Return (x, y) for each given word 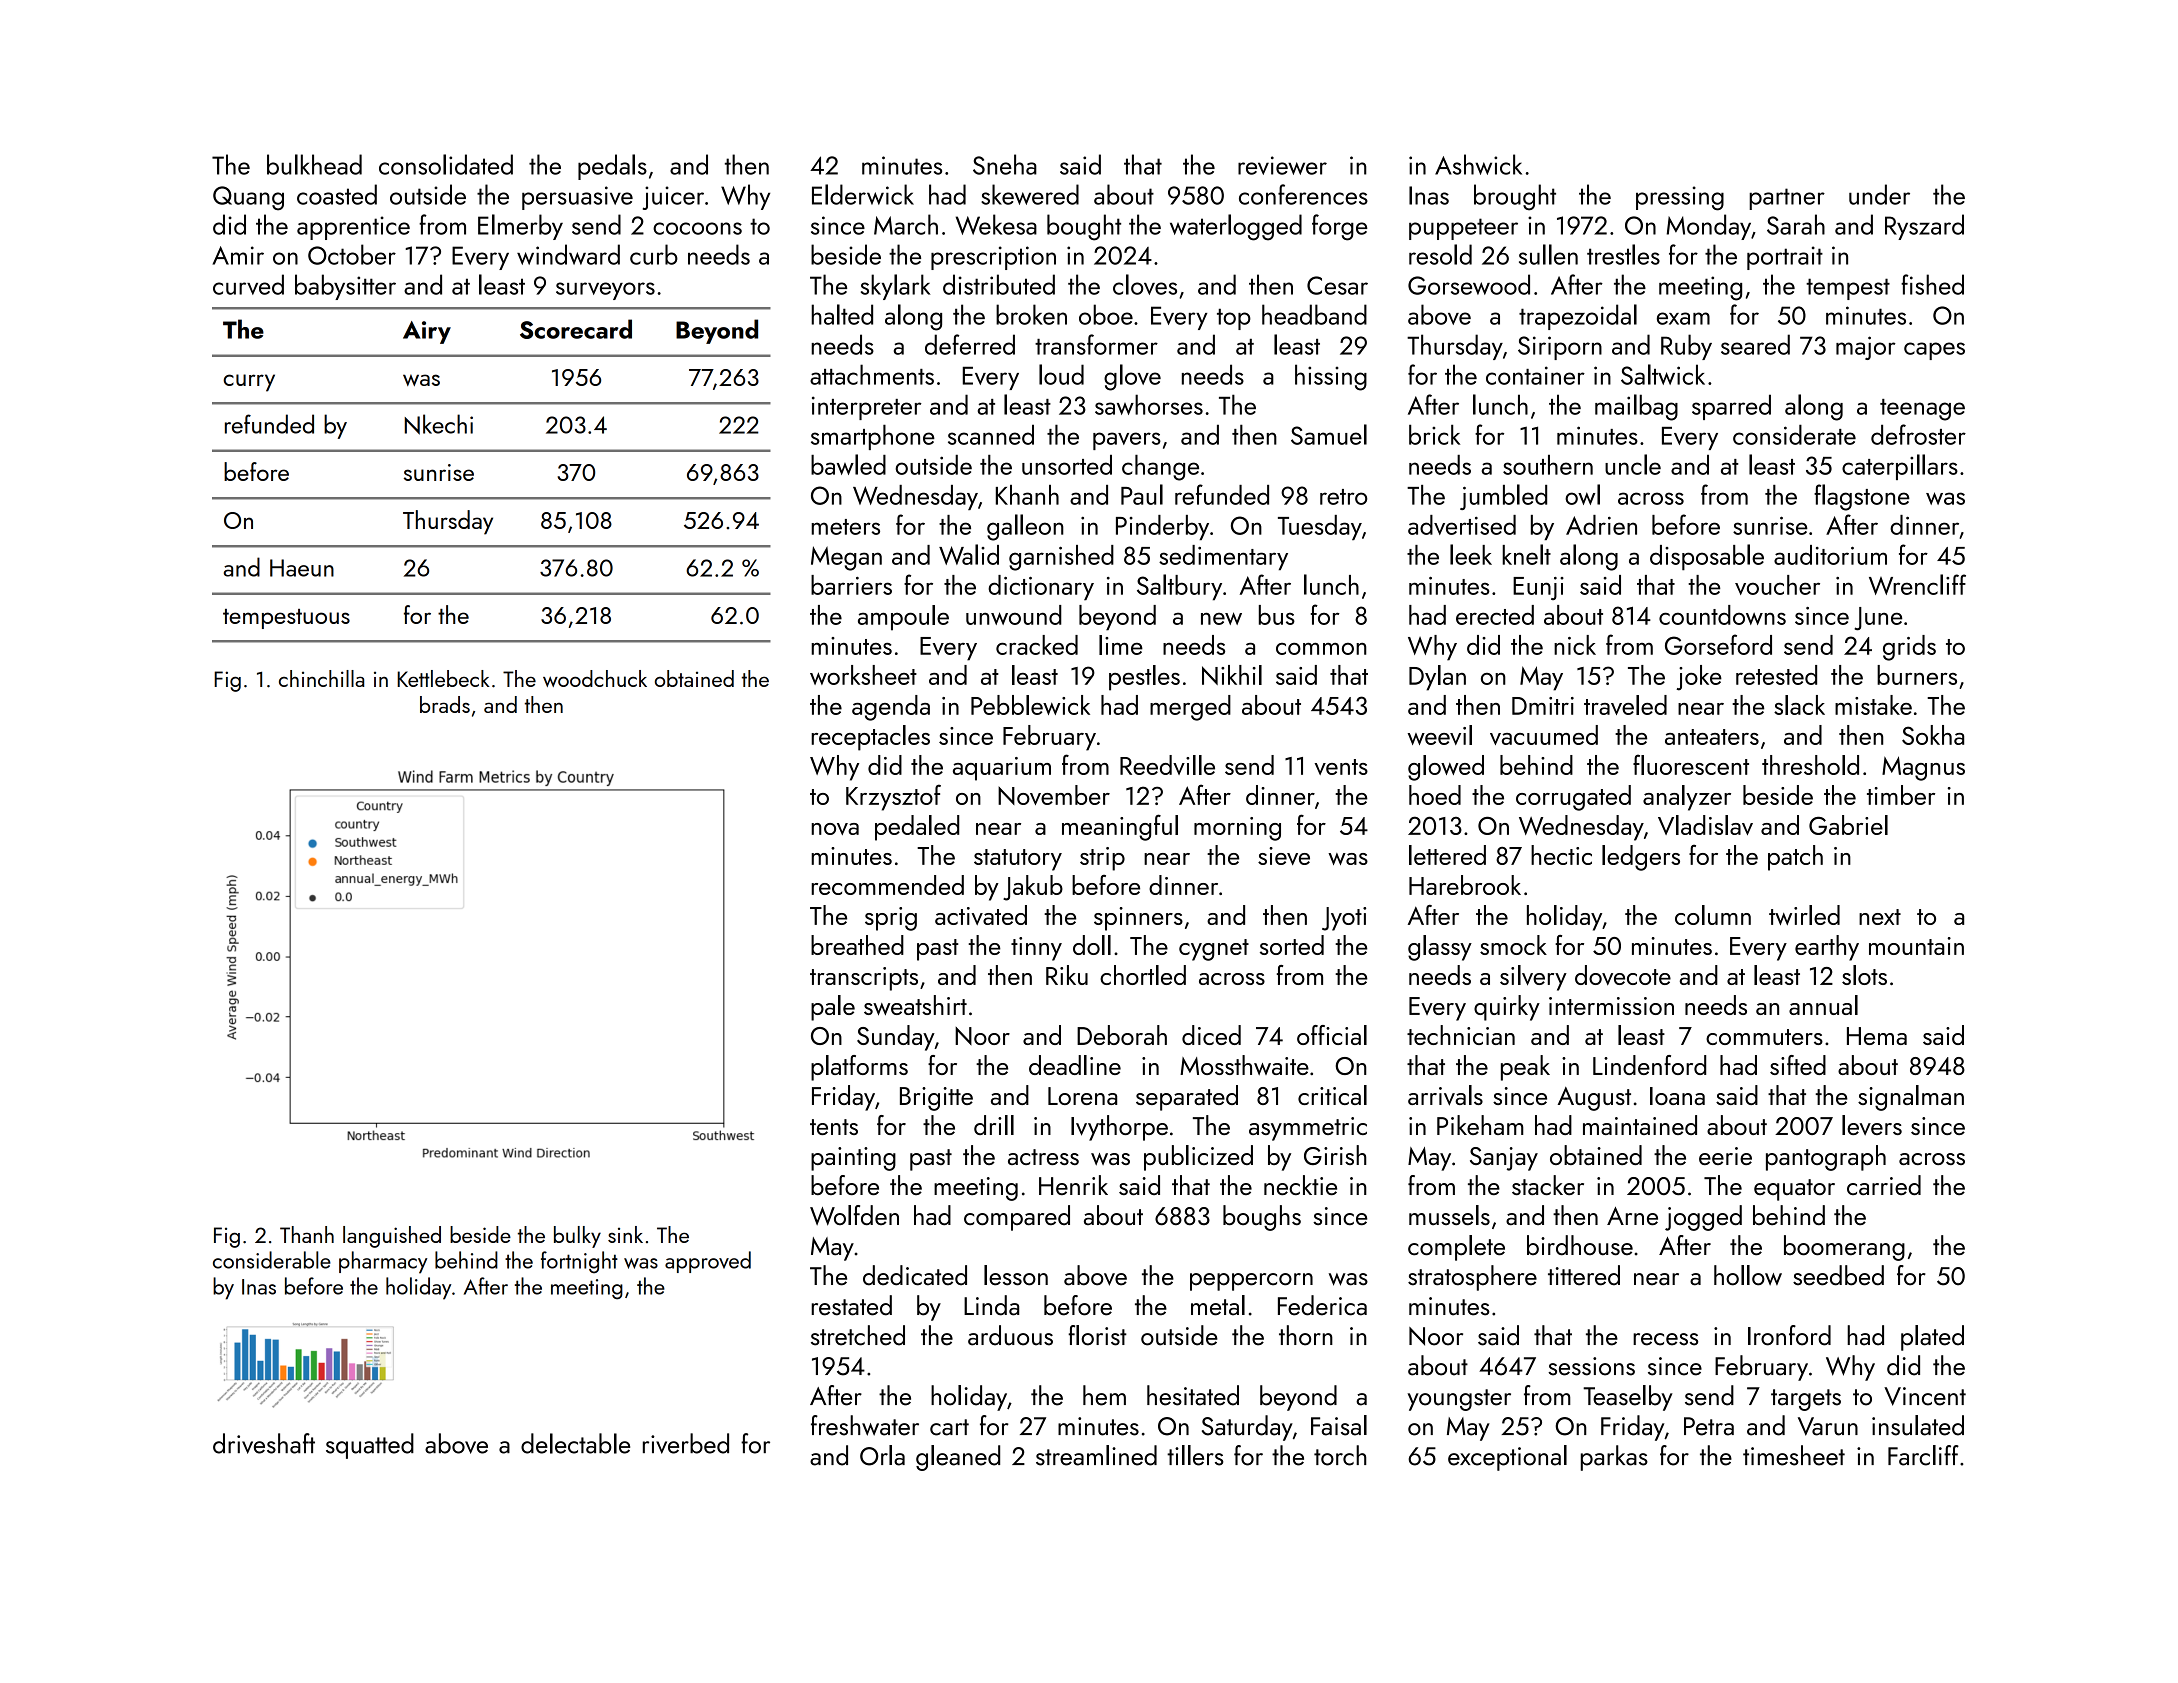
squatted (370, 1446)
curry (249, 383)
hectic (1561, 855)
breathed (857, 945)
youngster (1459, 1400)
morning (1237, 829)
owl (1582, 494)
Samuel (1329, 434)
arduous (1010, 1335)
